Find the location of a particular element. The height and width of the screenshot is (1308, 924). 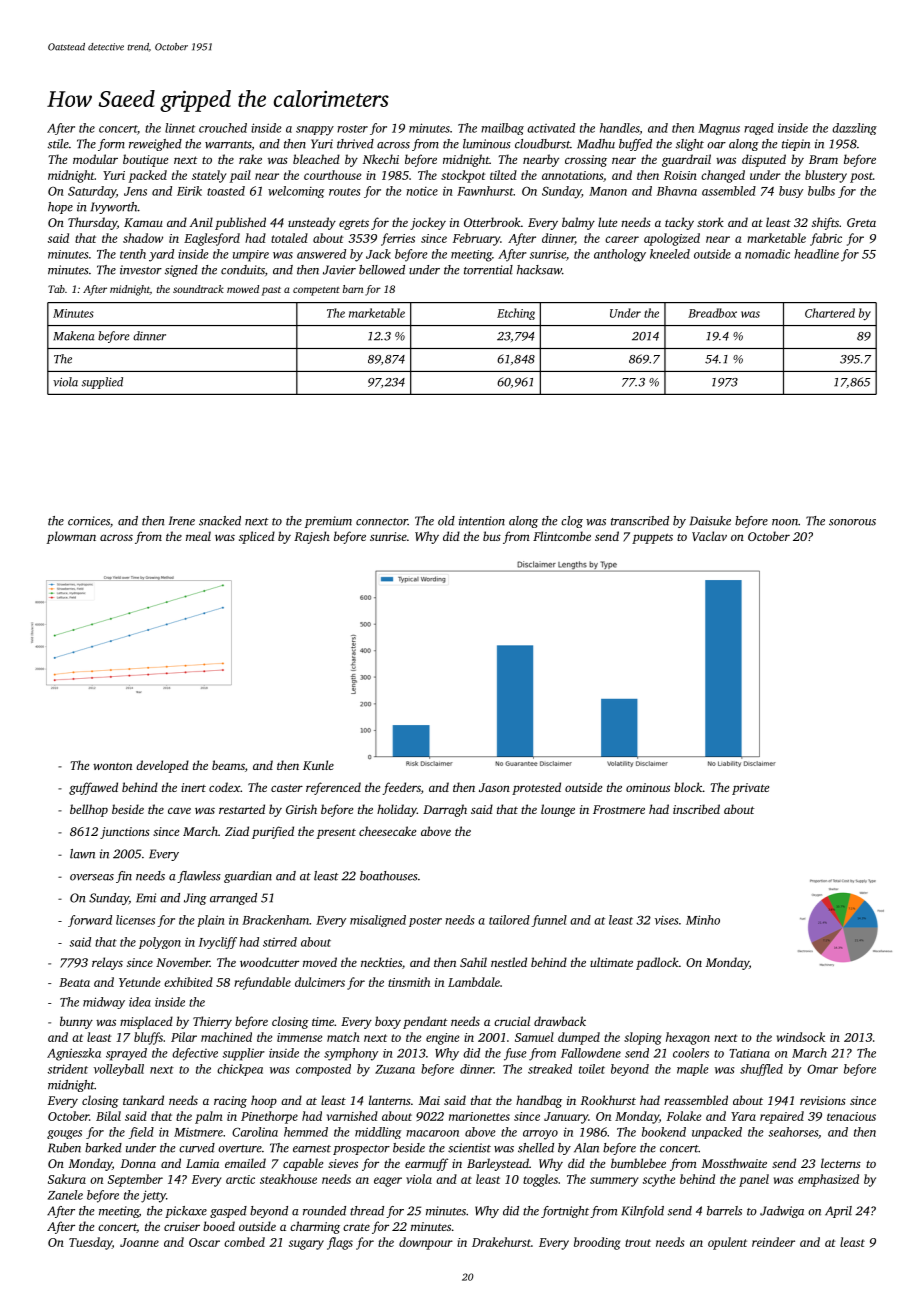

transcribed is located at coordinates (640, 521).
